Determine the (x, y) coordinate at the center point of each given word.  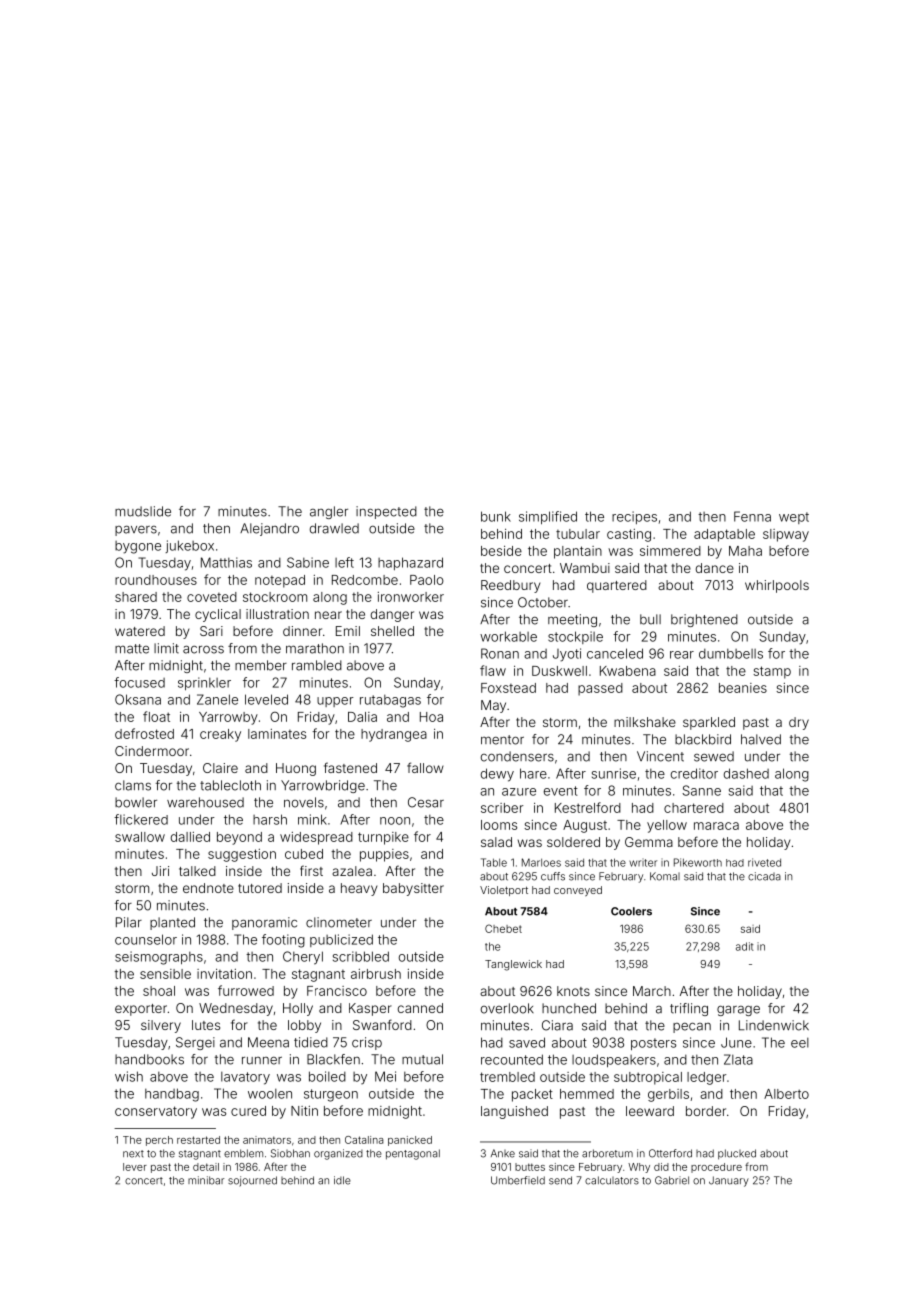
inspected (386, 512)
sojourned (252, 1181)
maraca (716, 826)
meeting (572, 620)
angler (329, 512)
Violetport (504, 891)
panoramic (264, 923)
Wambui (585, 568)
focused (139, 682)
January (729, 1181)
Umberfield (518, 1180)
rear (682, 655)
